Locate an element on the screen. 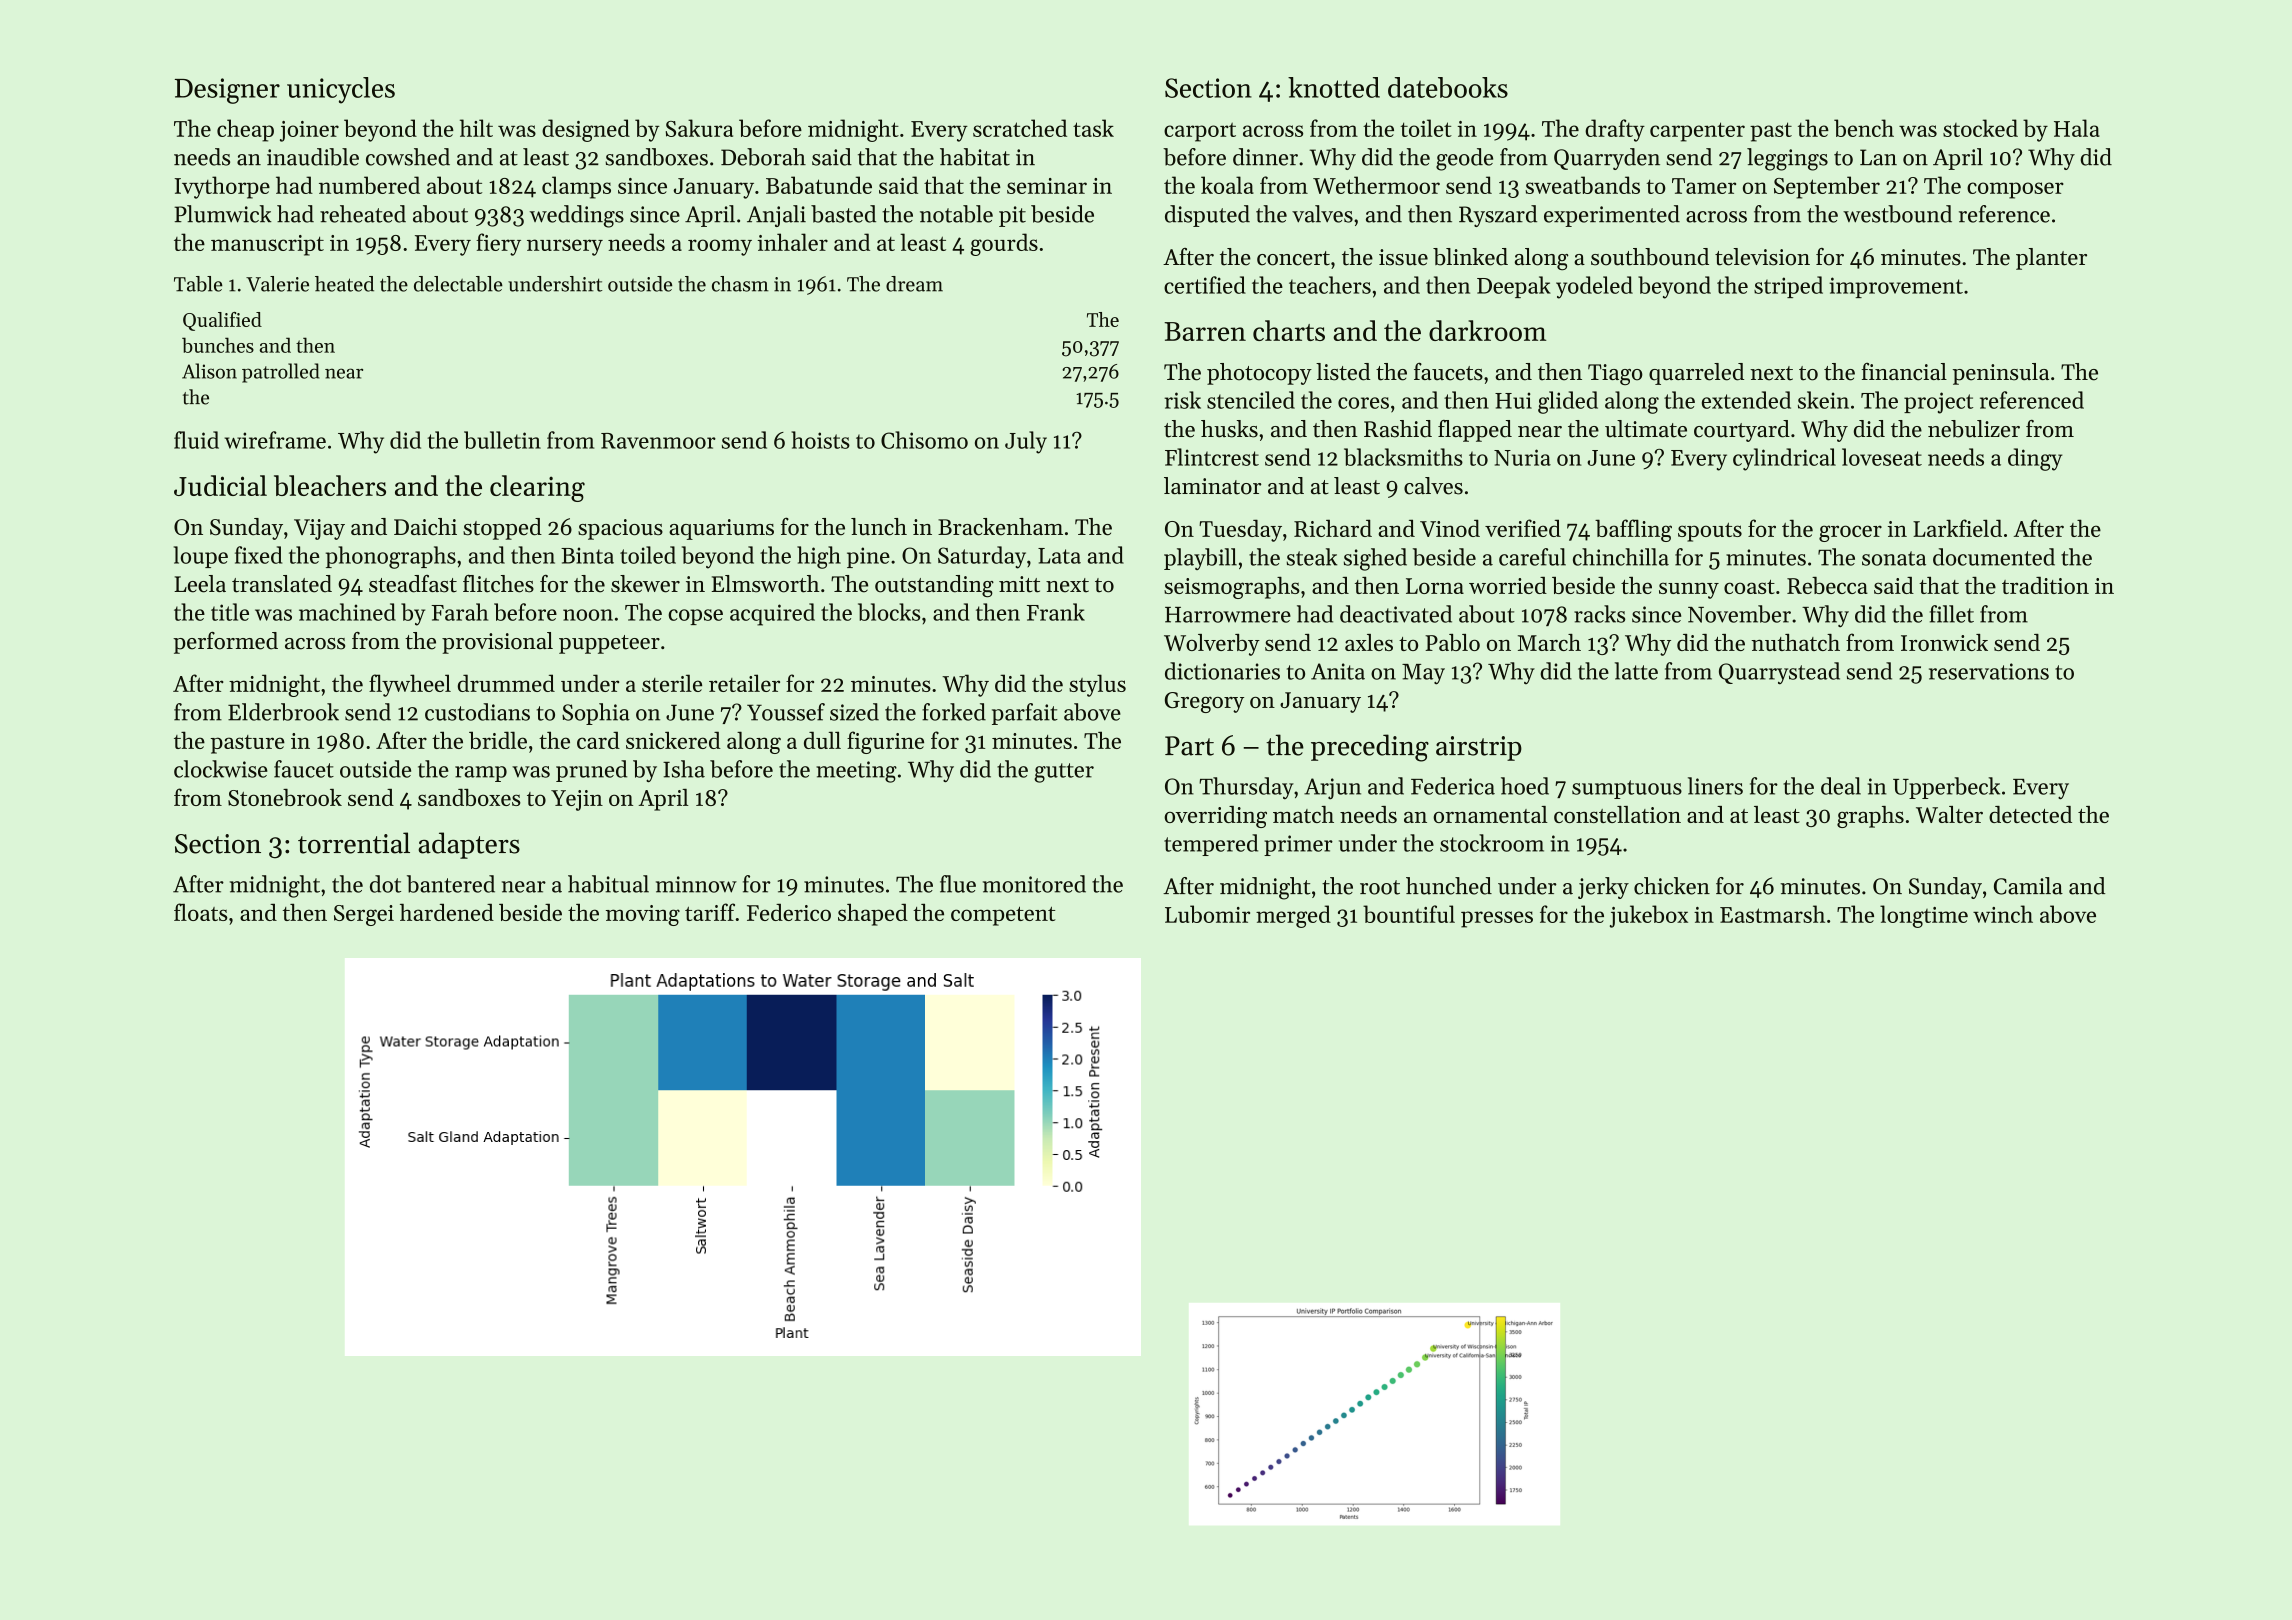 This screenshot has height=1620, width=2292. Youssef is located at coordinates (786, 712).
